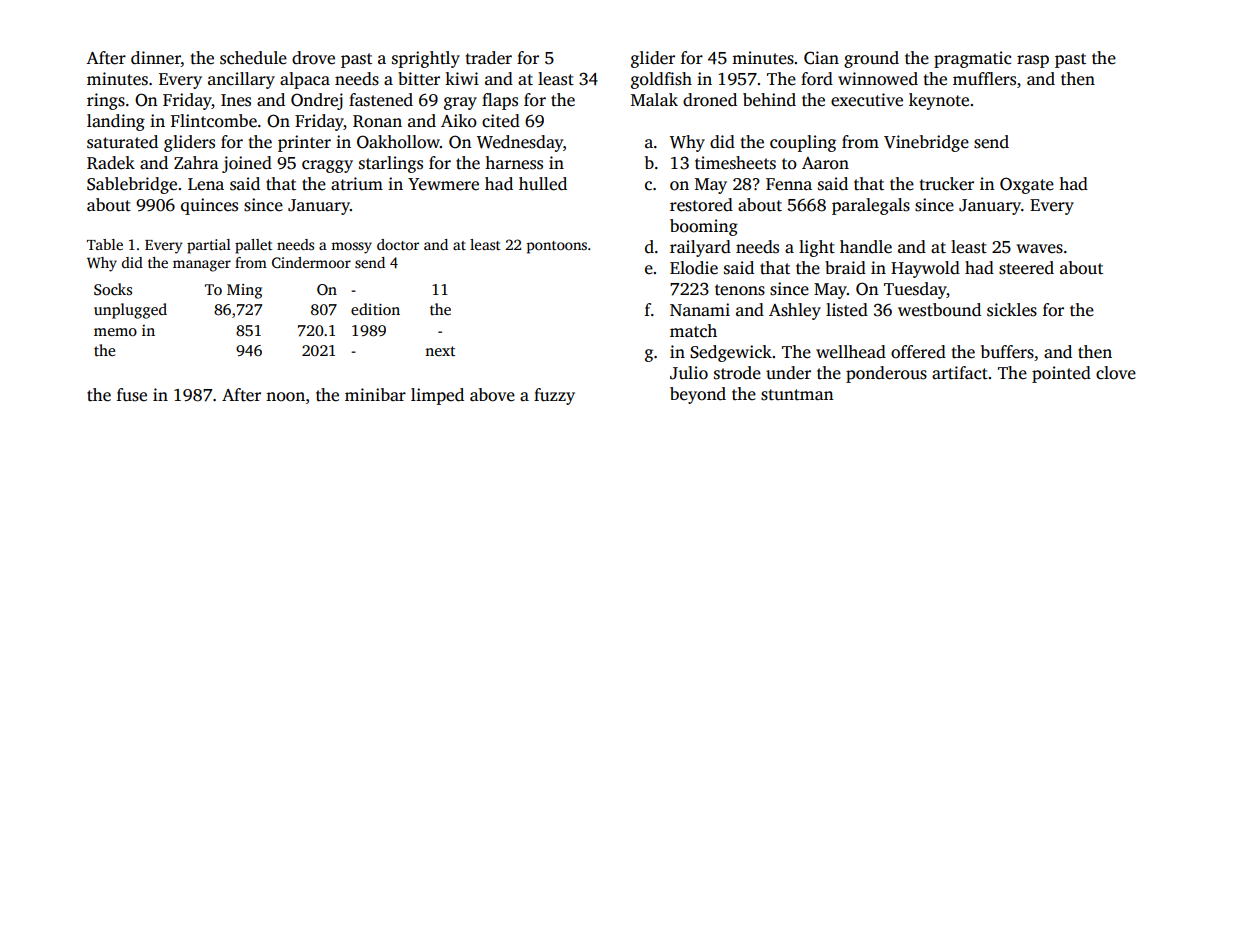  Describe the element at coordinates (462, 78) in the document. I see `kiwi` at that location.
